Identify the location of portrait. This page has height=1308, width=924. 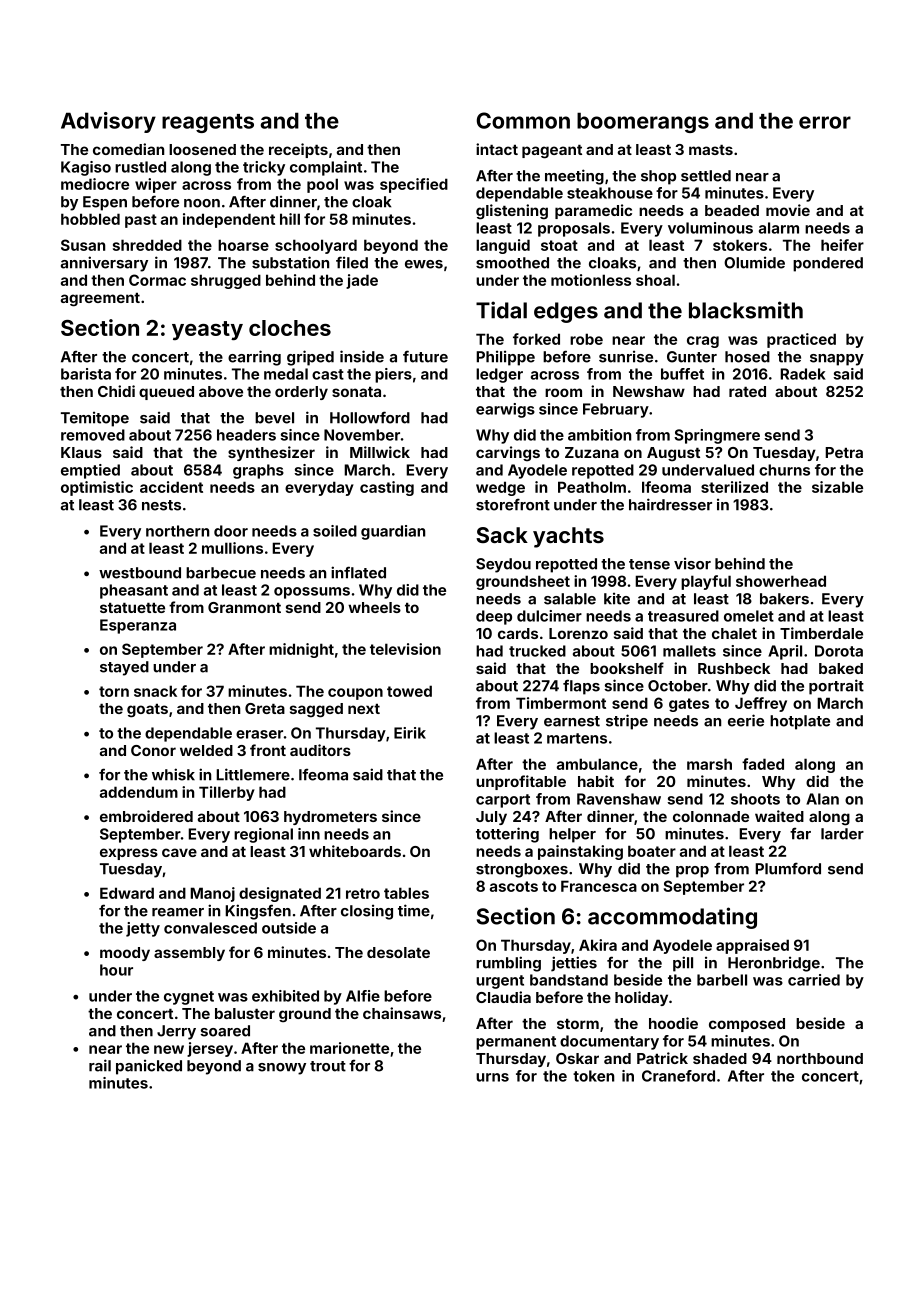
(836, 687).
